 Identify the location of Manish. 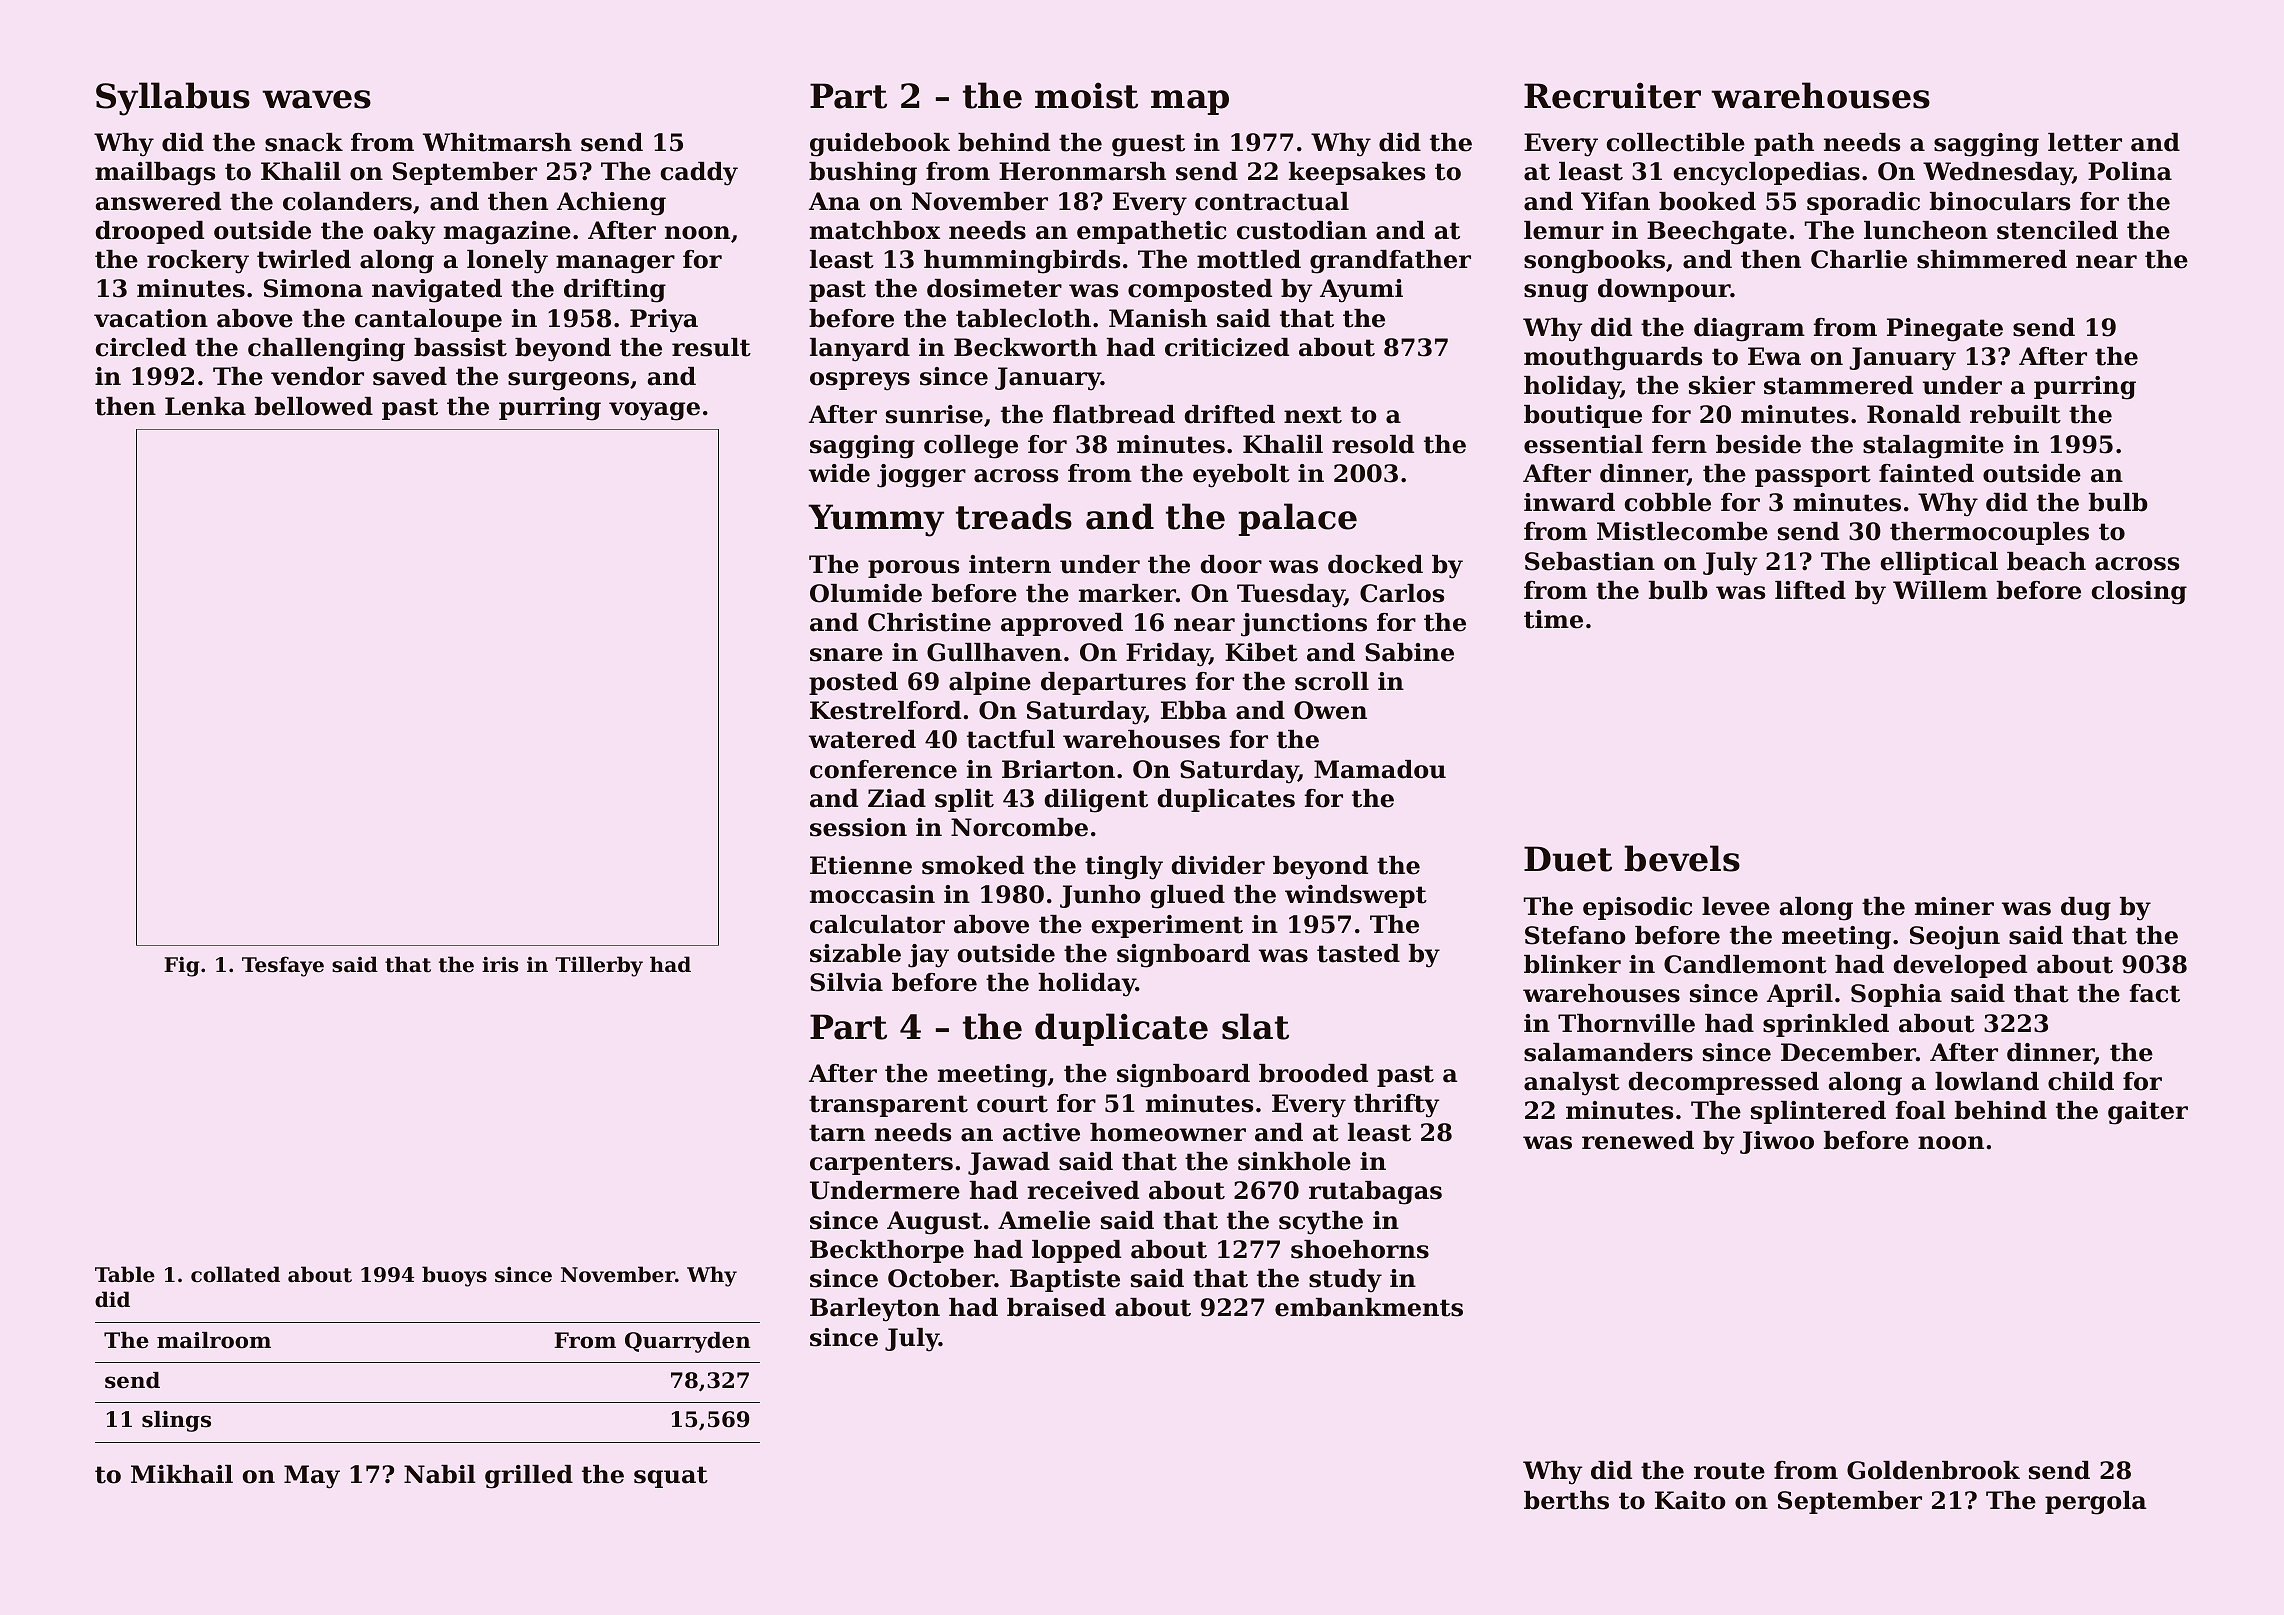
(1158, 318).
